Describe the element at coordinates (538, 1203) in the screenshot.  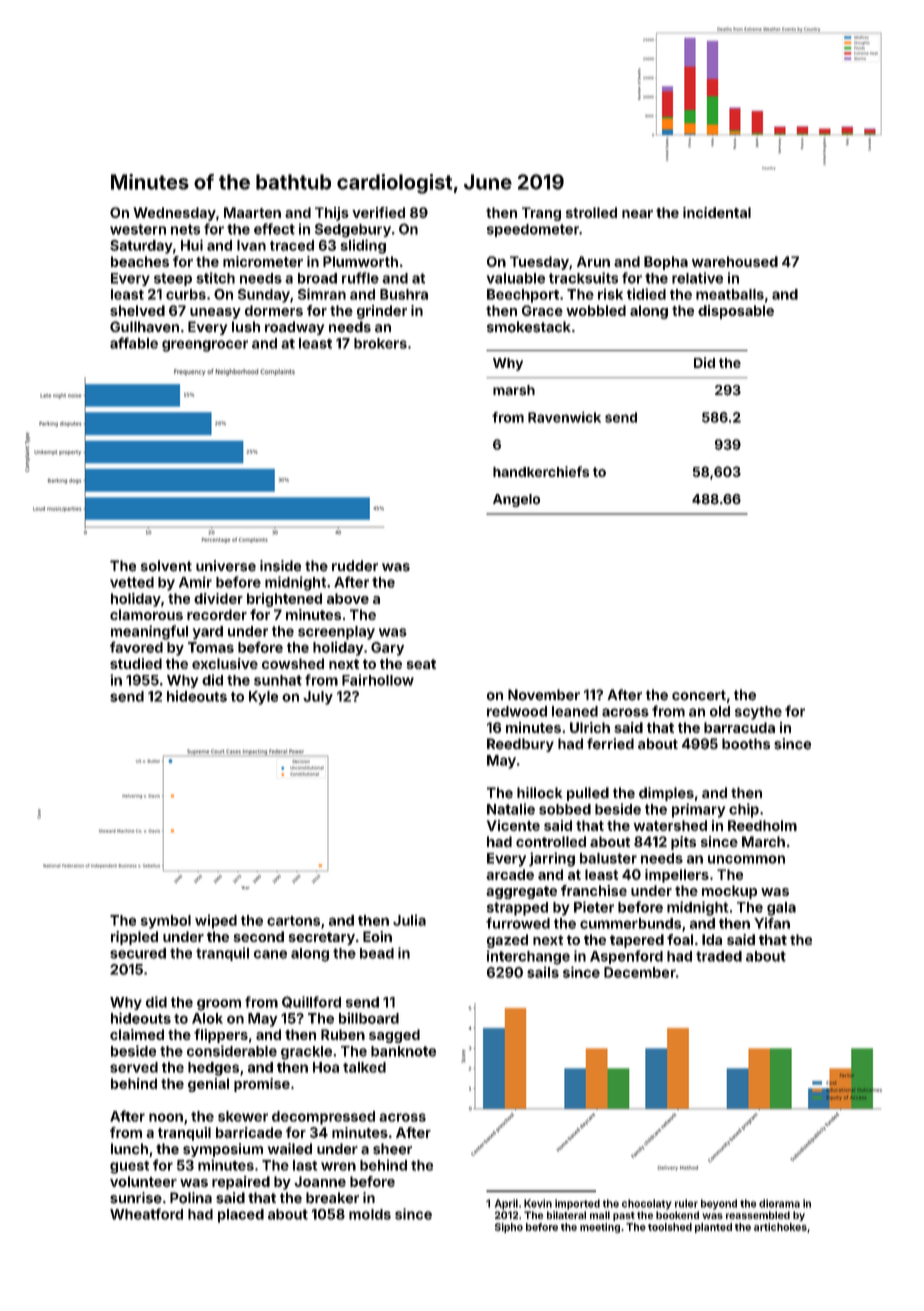
I see `Kevin` at that location.
